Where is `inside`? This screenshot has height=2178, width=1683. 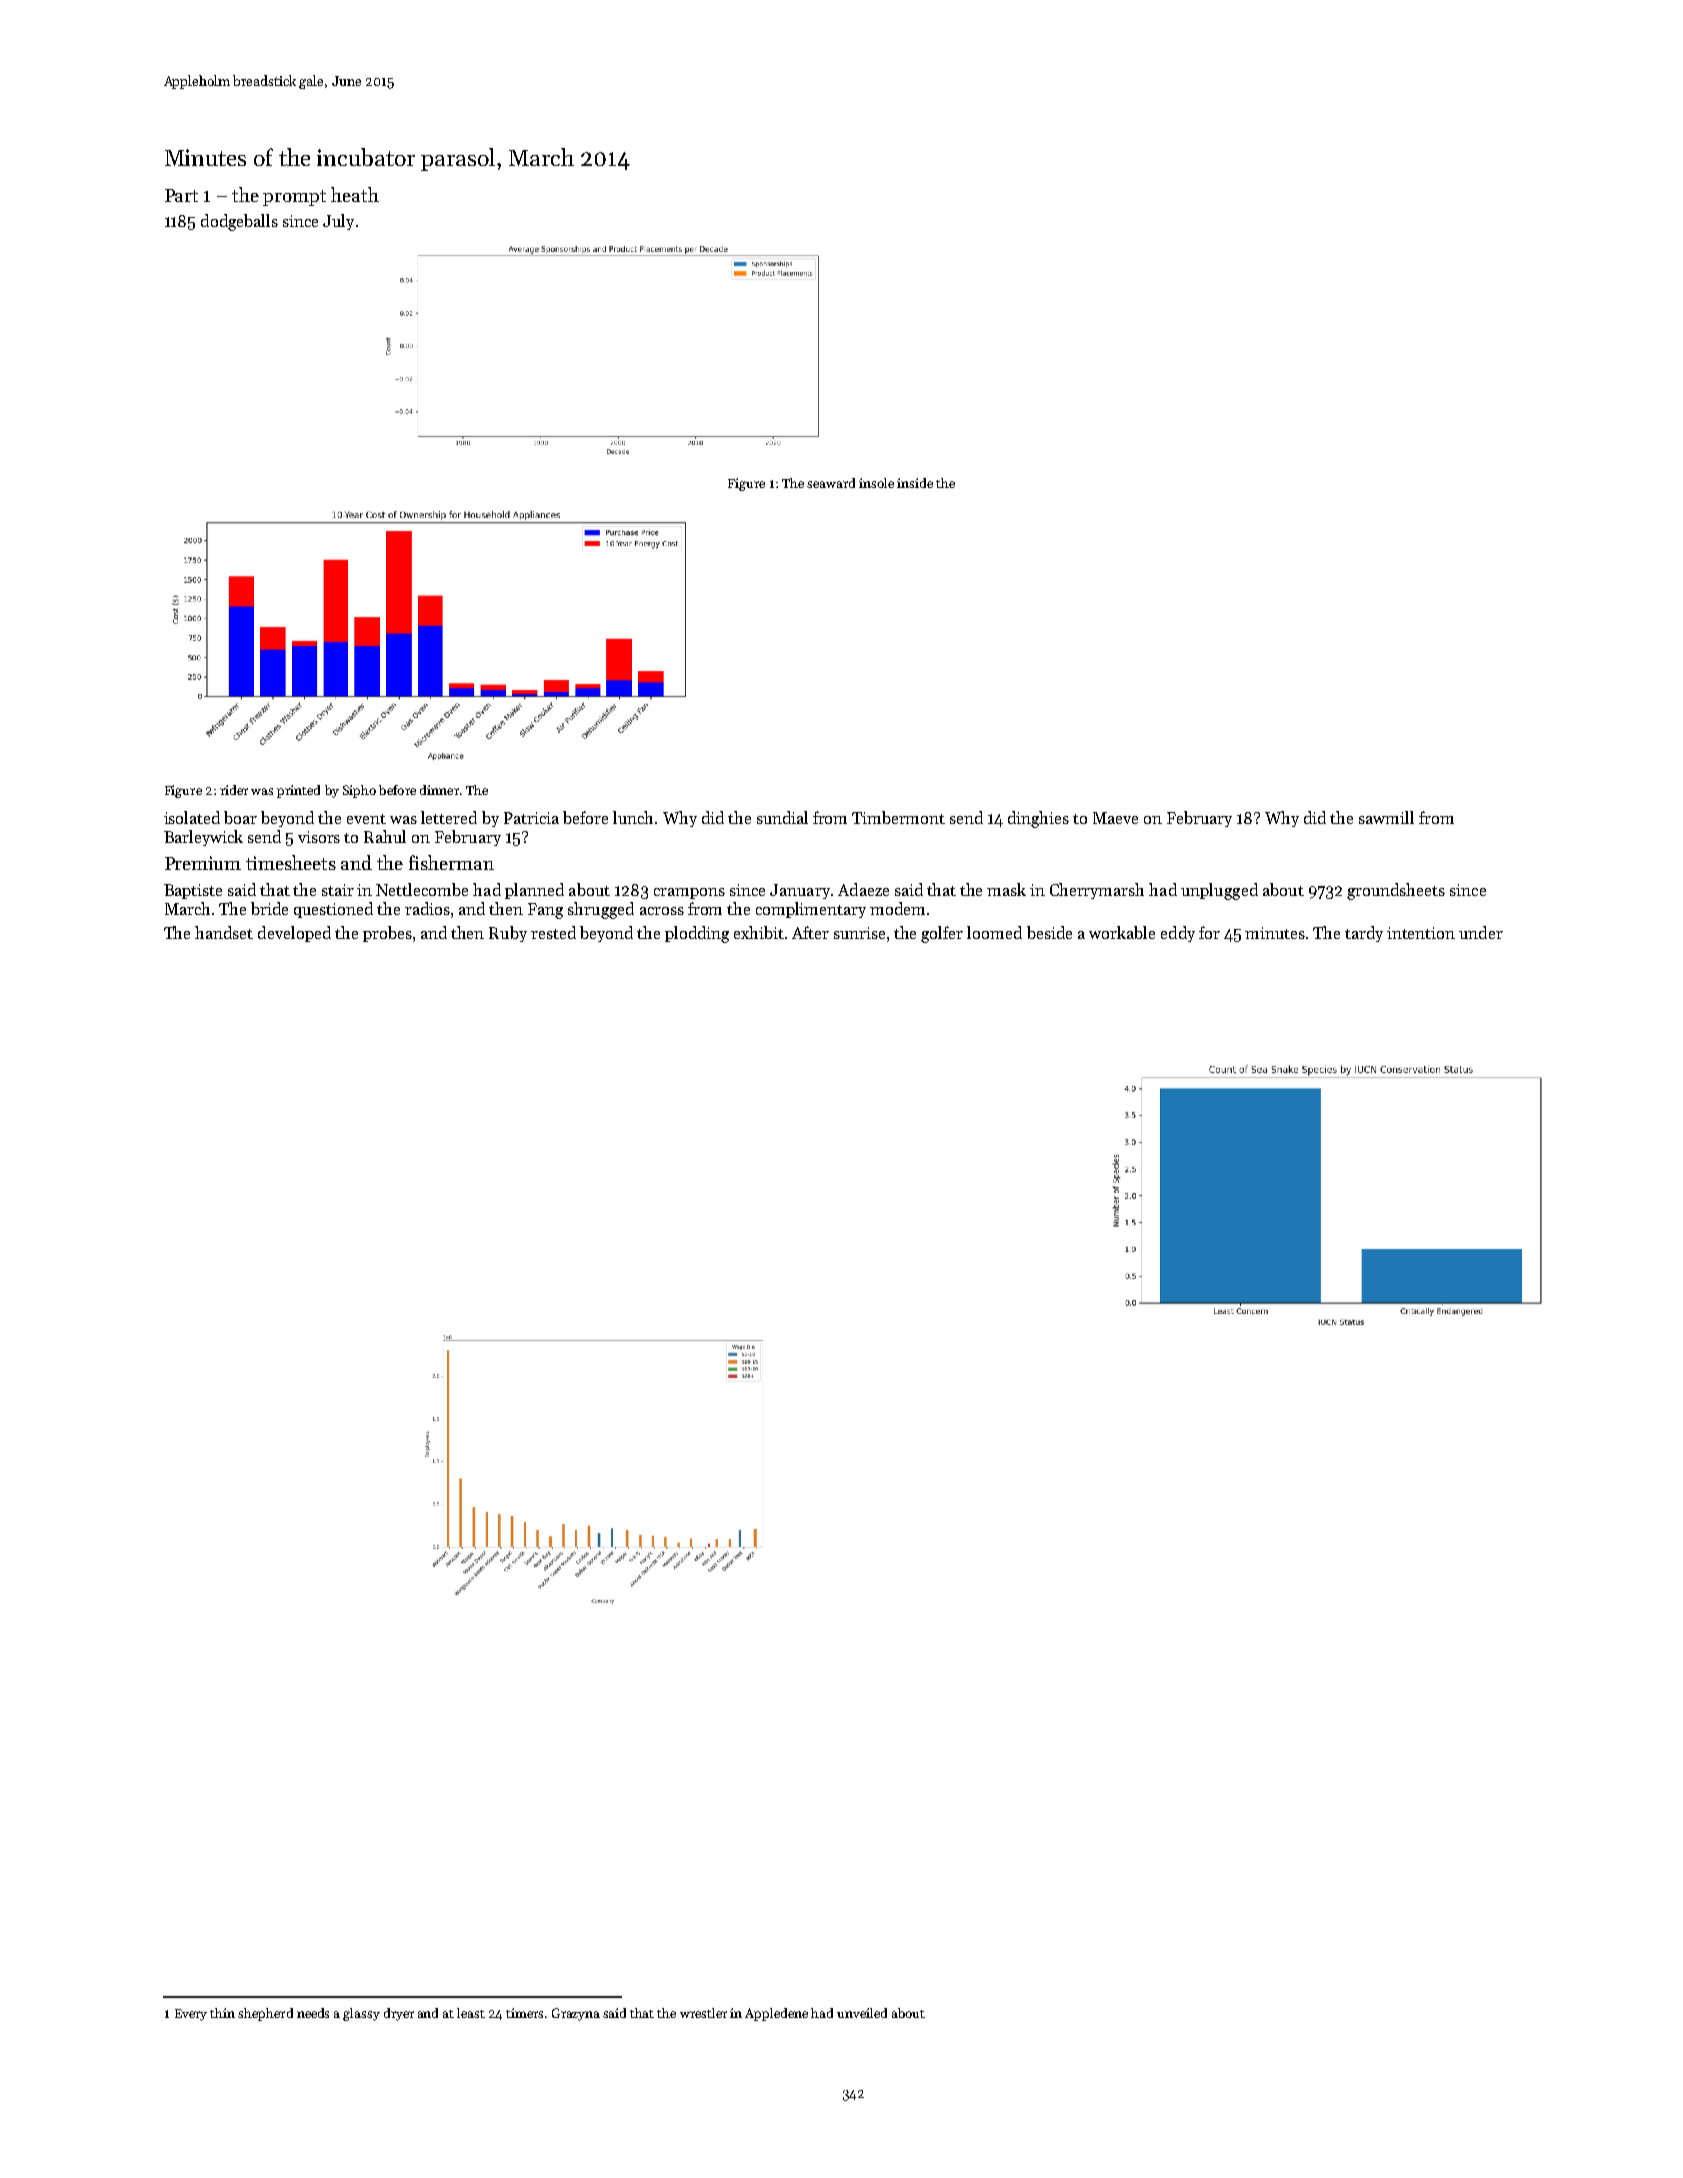 inside is located at coordinates (915, 483).
